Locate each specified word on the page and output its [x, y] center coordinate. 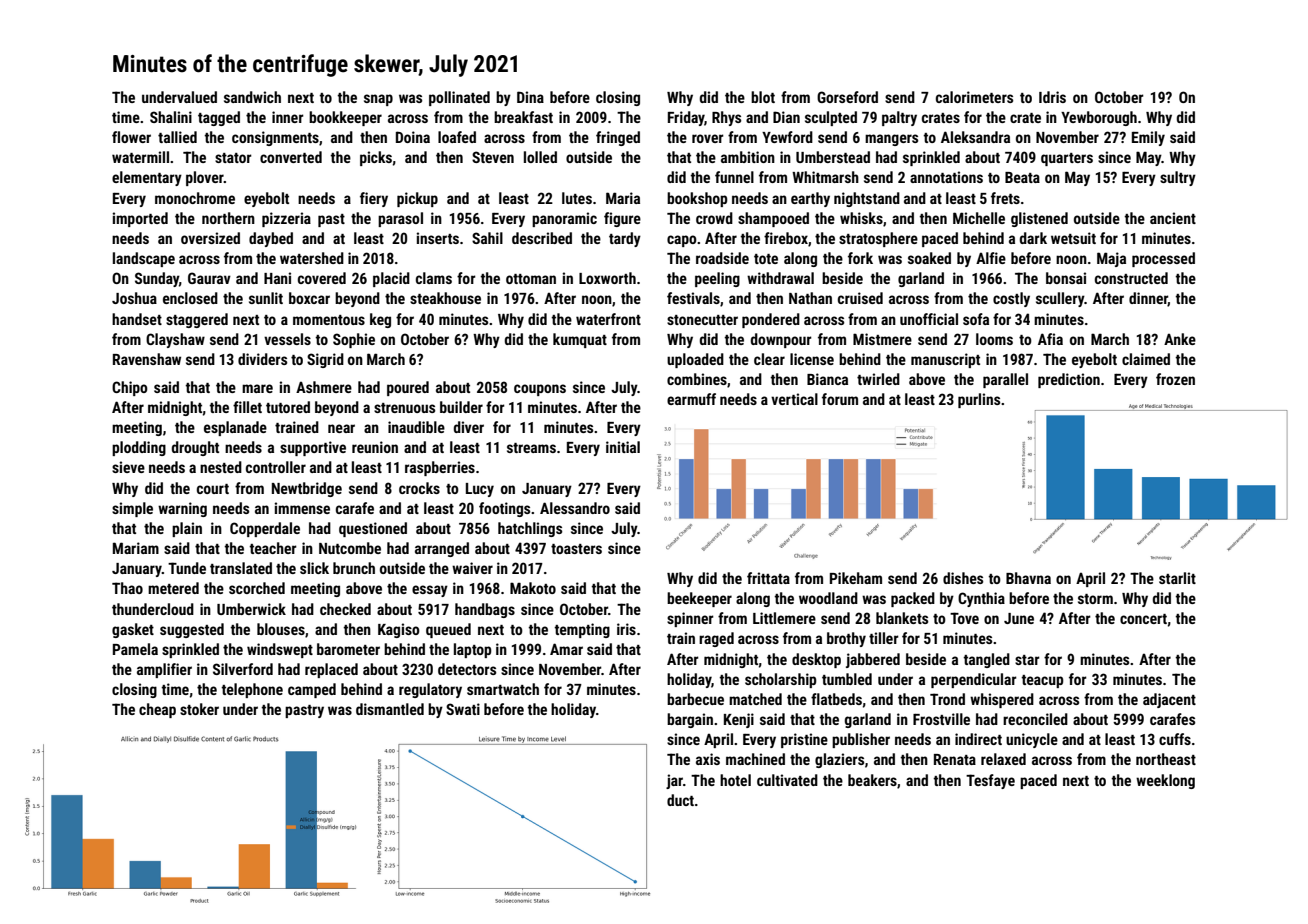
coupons [540, 390]
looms [994, 339]
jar [674, 781]
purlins [979, 400]
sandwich [252, 97]
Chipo [130, 388]
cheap [157, 710]
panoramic [564, 219]
